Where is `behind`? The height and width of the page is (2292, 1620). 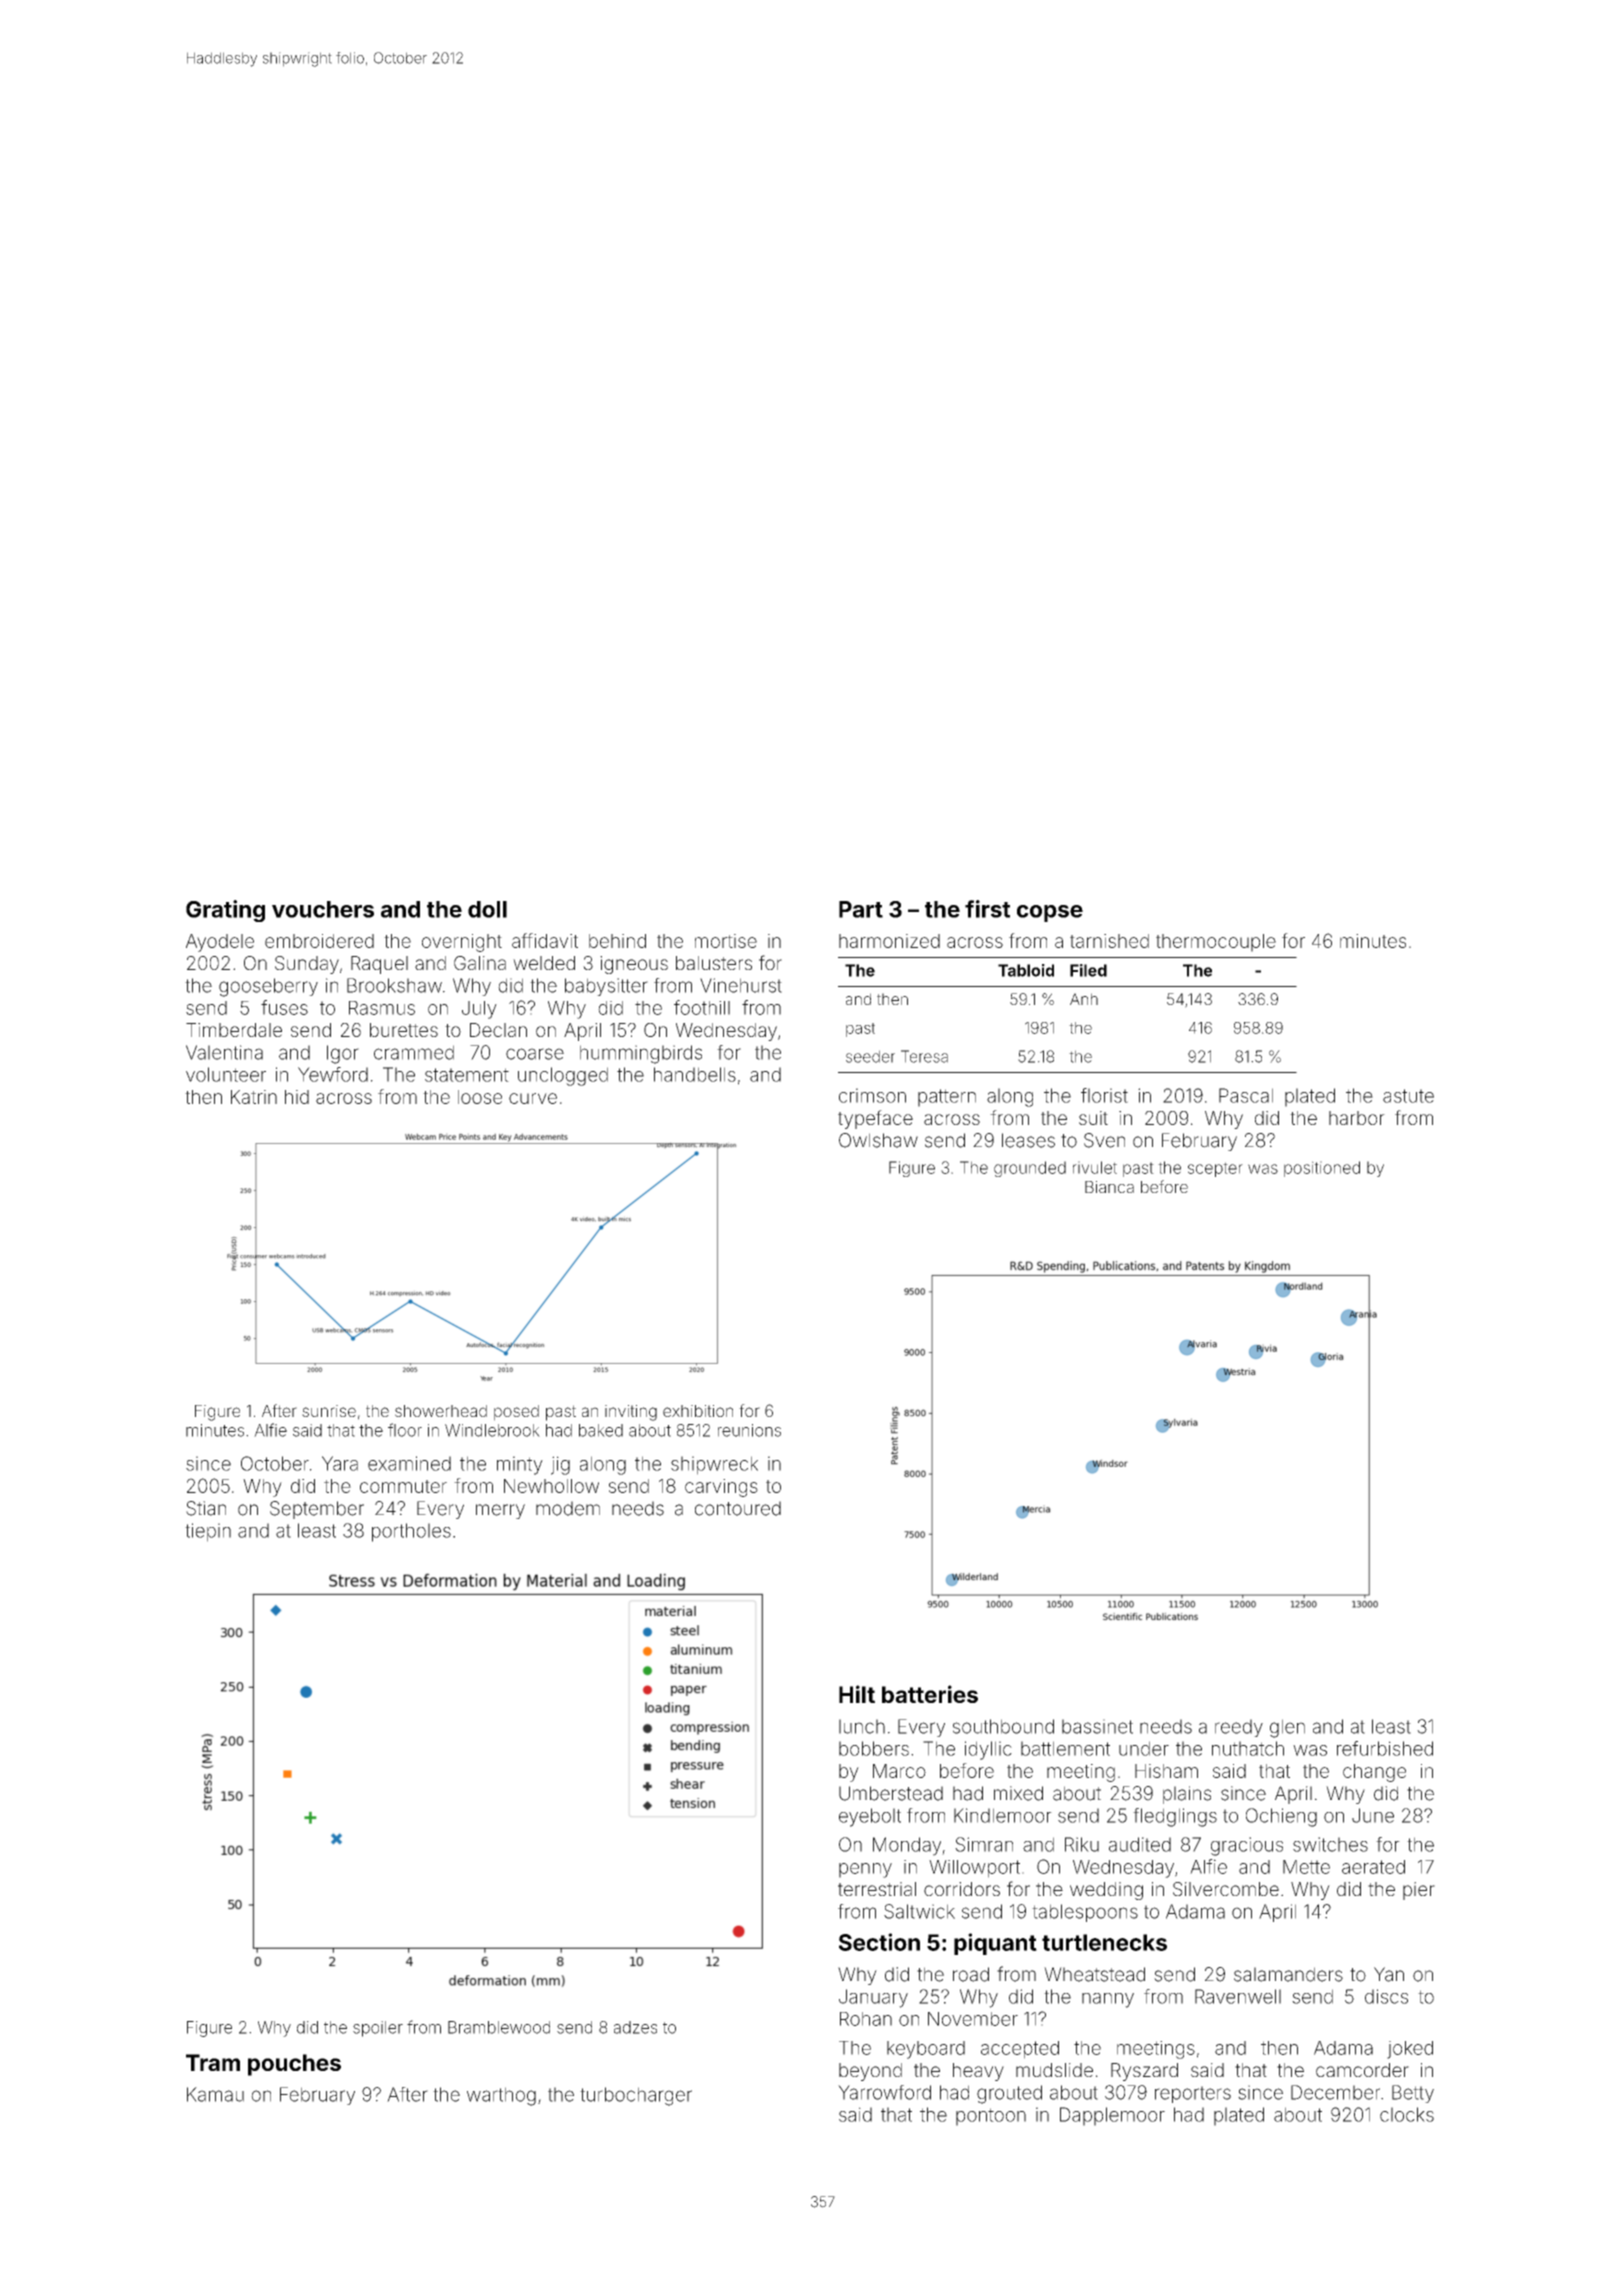 behind is located at coordinates (617, 941).
